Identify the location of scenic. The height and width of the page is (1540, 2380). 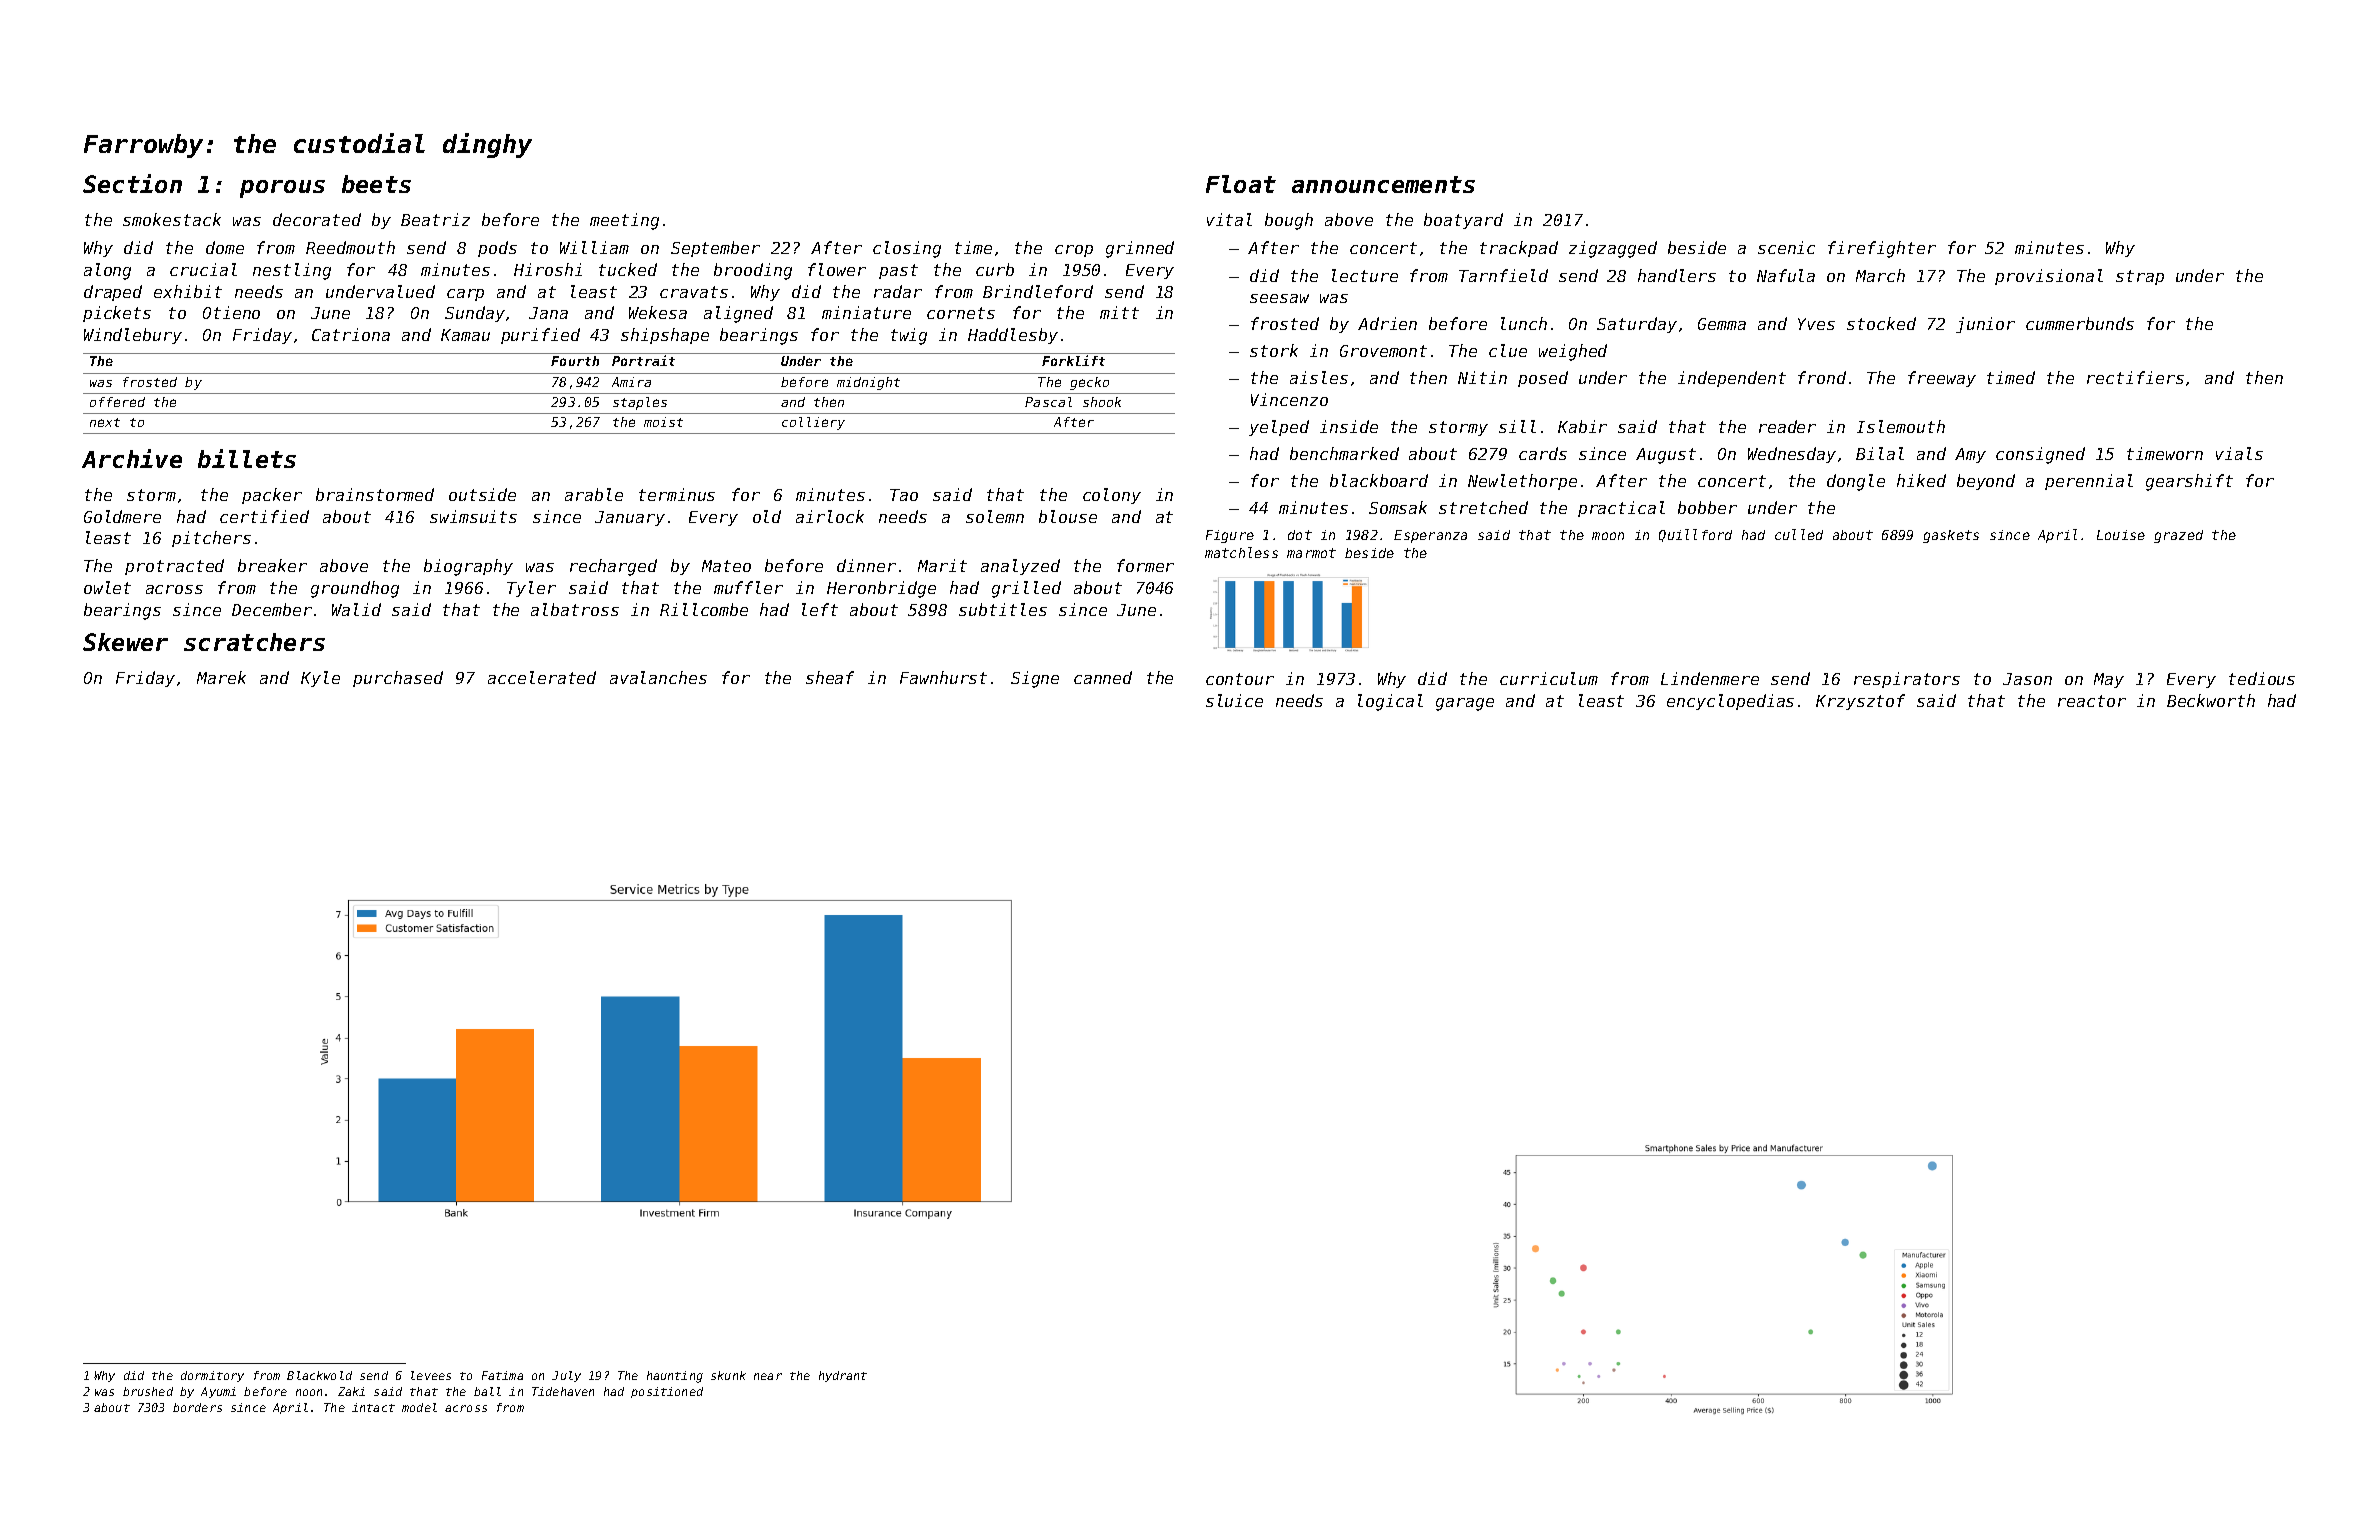
(1786, 247).
